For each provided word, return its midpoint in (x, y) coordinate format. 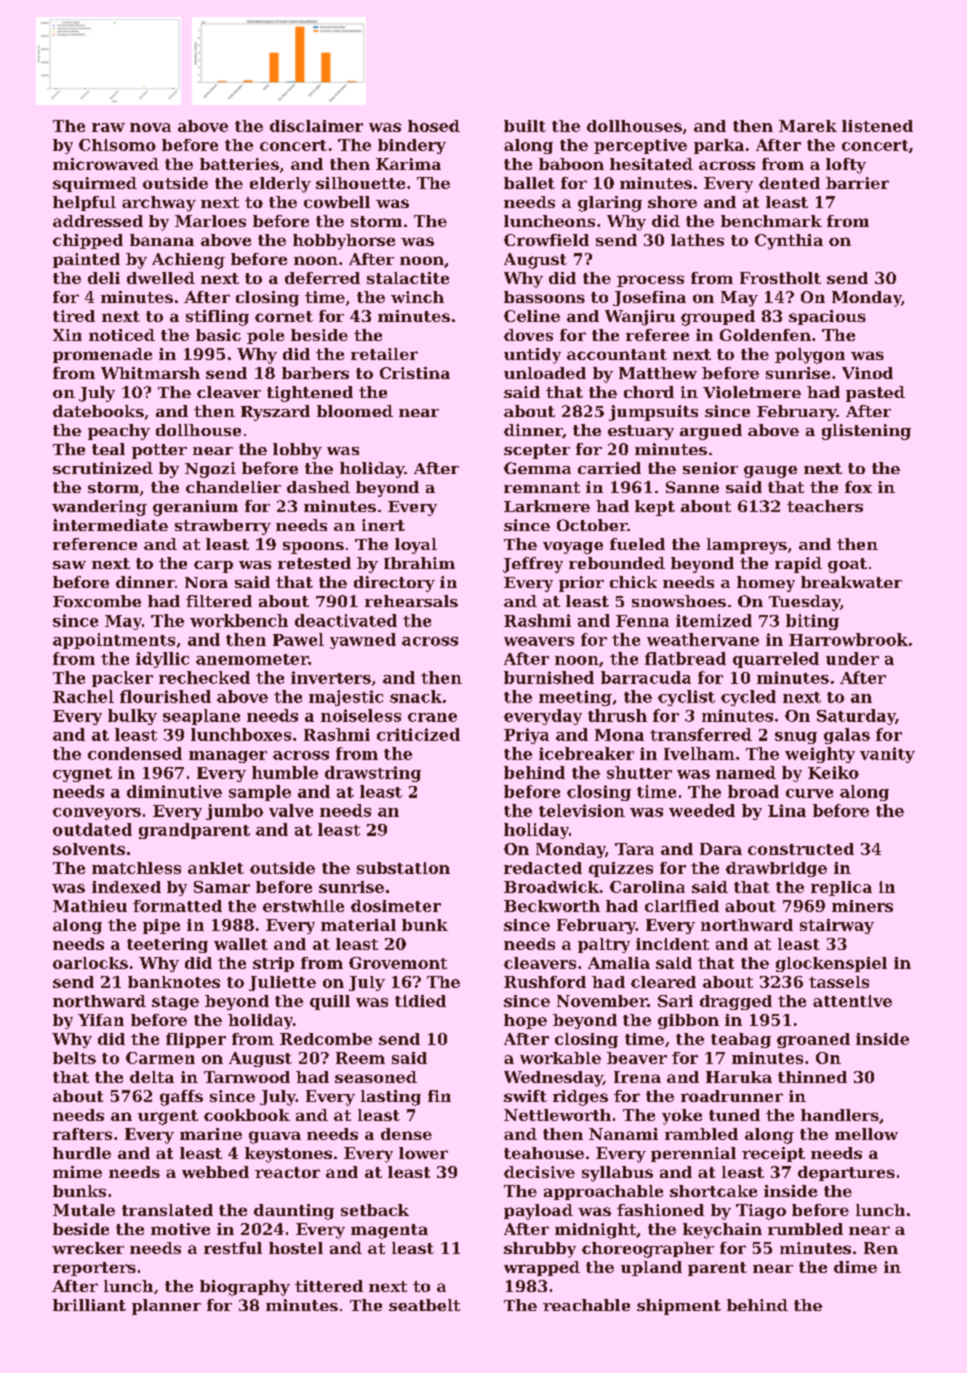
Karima (408, 164)
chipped (88, 241)
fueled (637, 544)
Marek (808, 126)
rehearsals (411, 601)
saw (69, 565)
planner (166, 1307)
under (852, 658)
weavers (539, 641)
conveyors (97, 814)
